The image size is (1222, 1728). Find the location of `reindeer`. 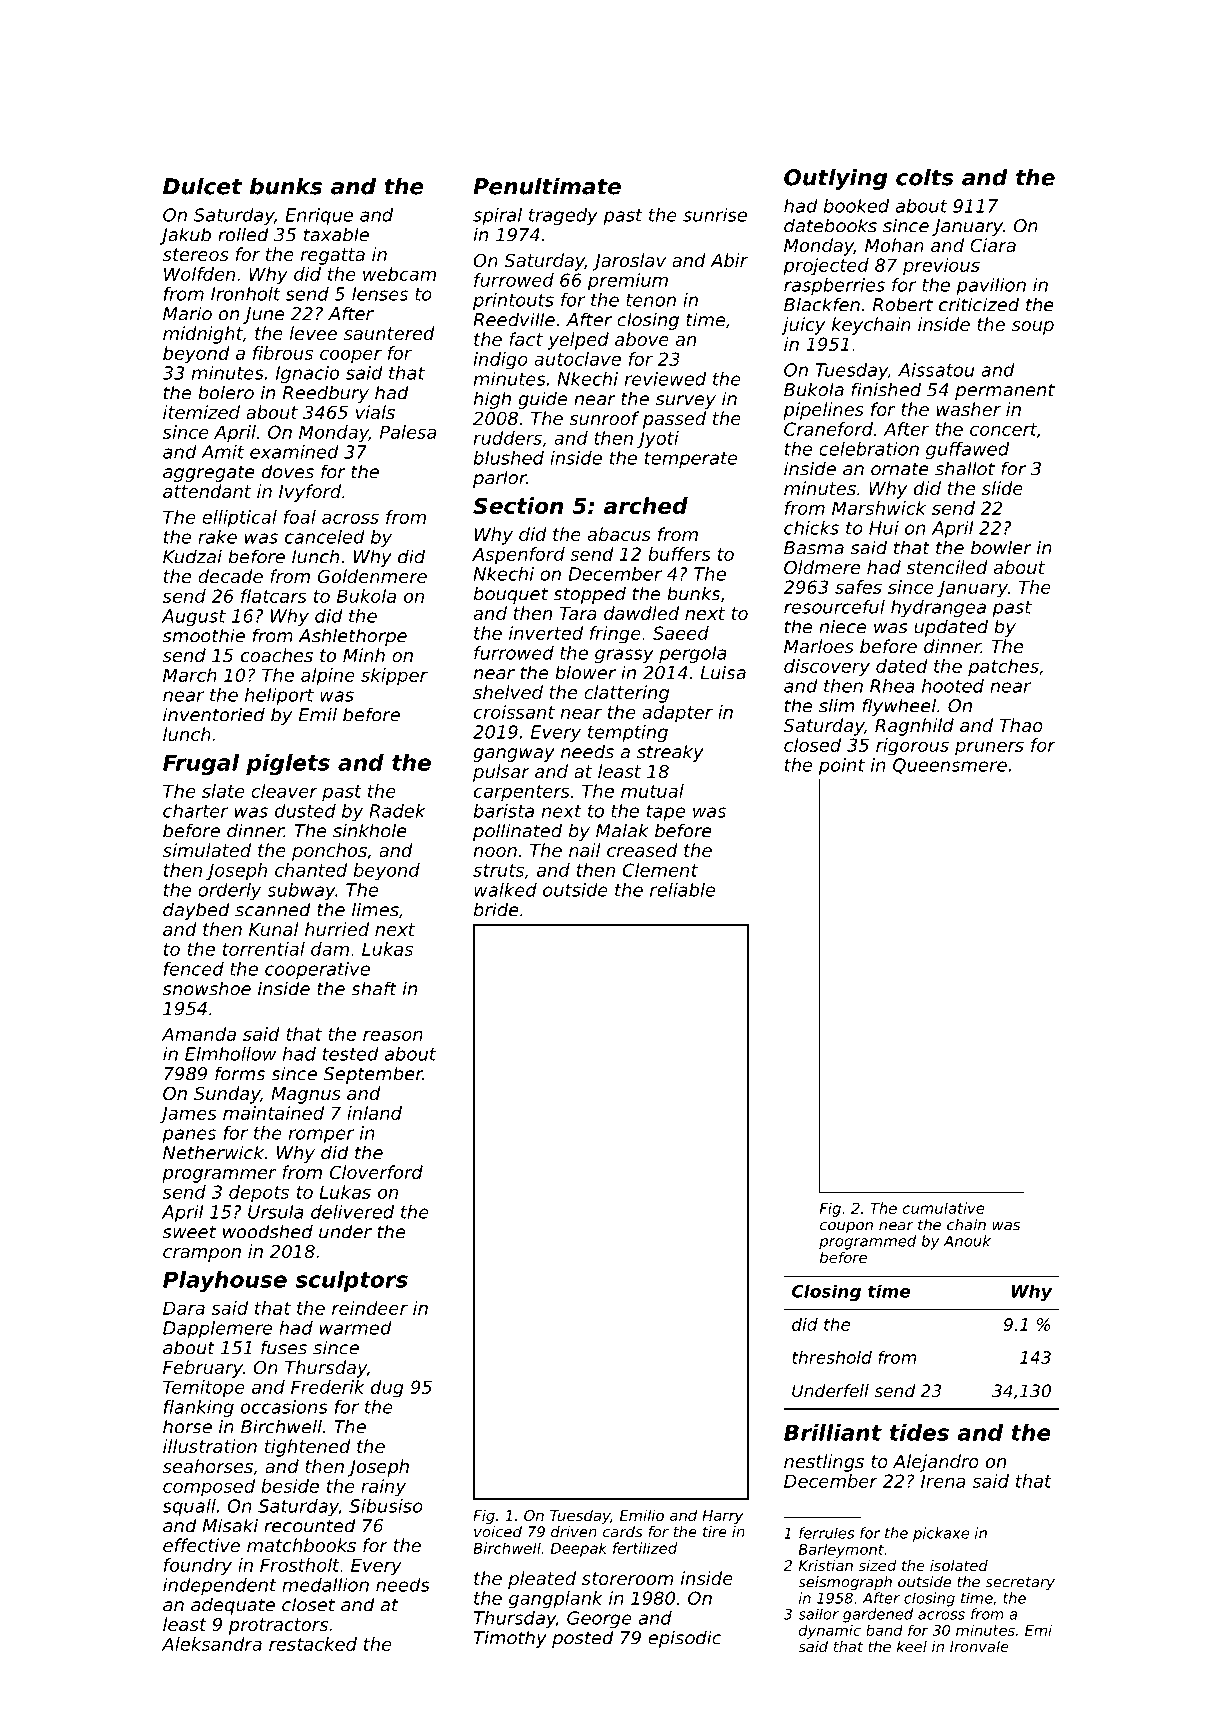

reindeer is located at coordinates (370, 1308).
